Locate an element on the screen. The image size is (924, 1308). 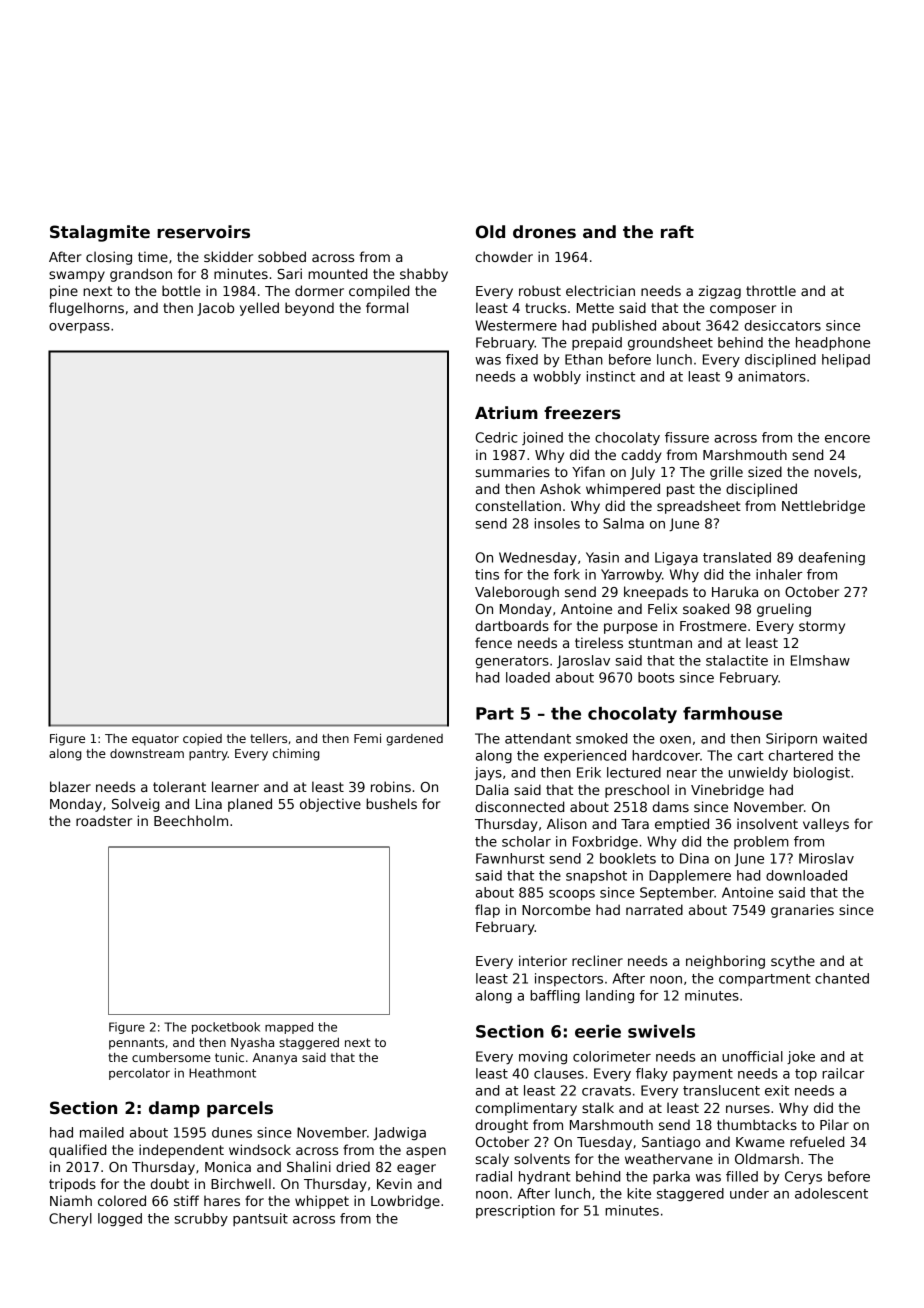
Monica is located at coordinates (228, 1166).
